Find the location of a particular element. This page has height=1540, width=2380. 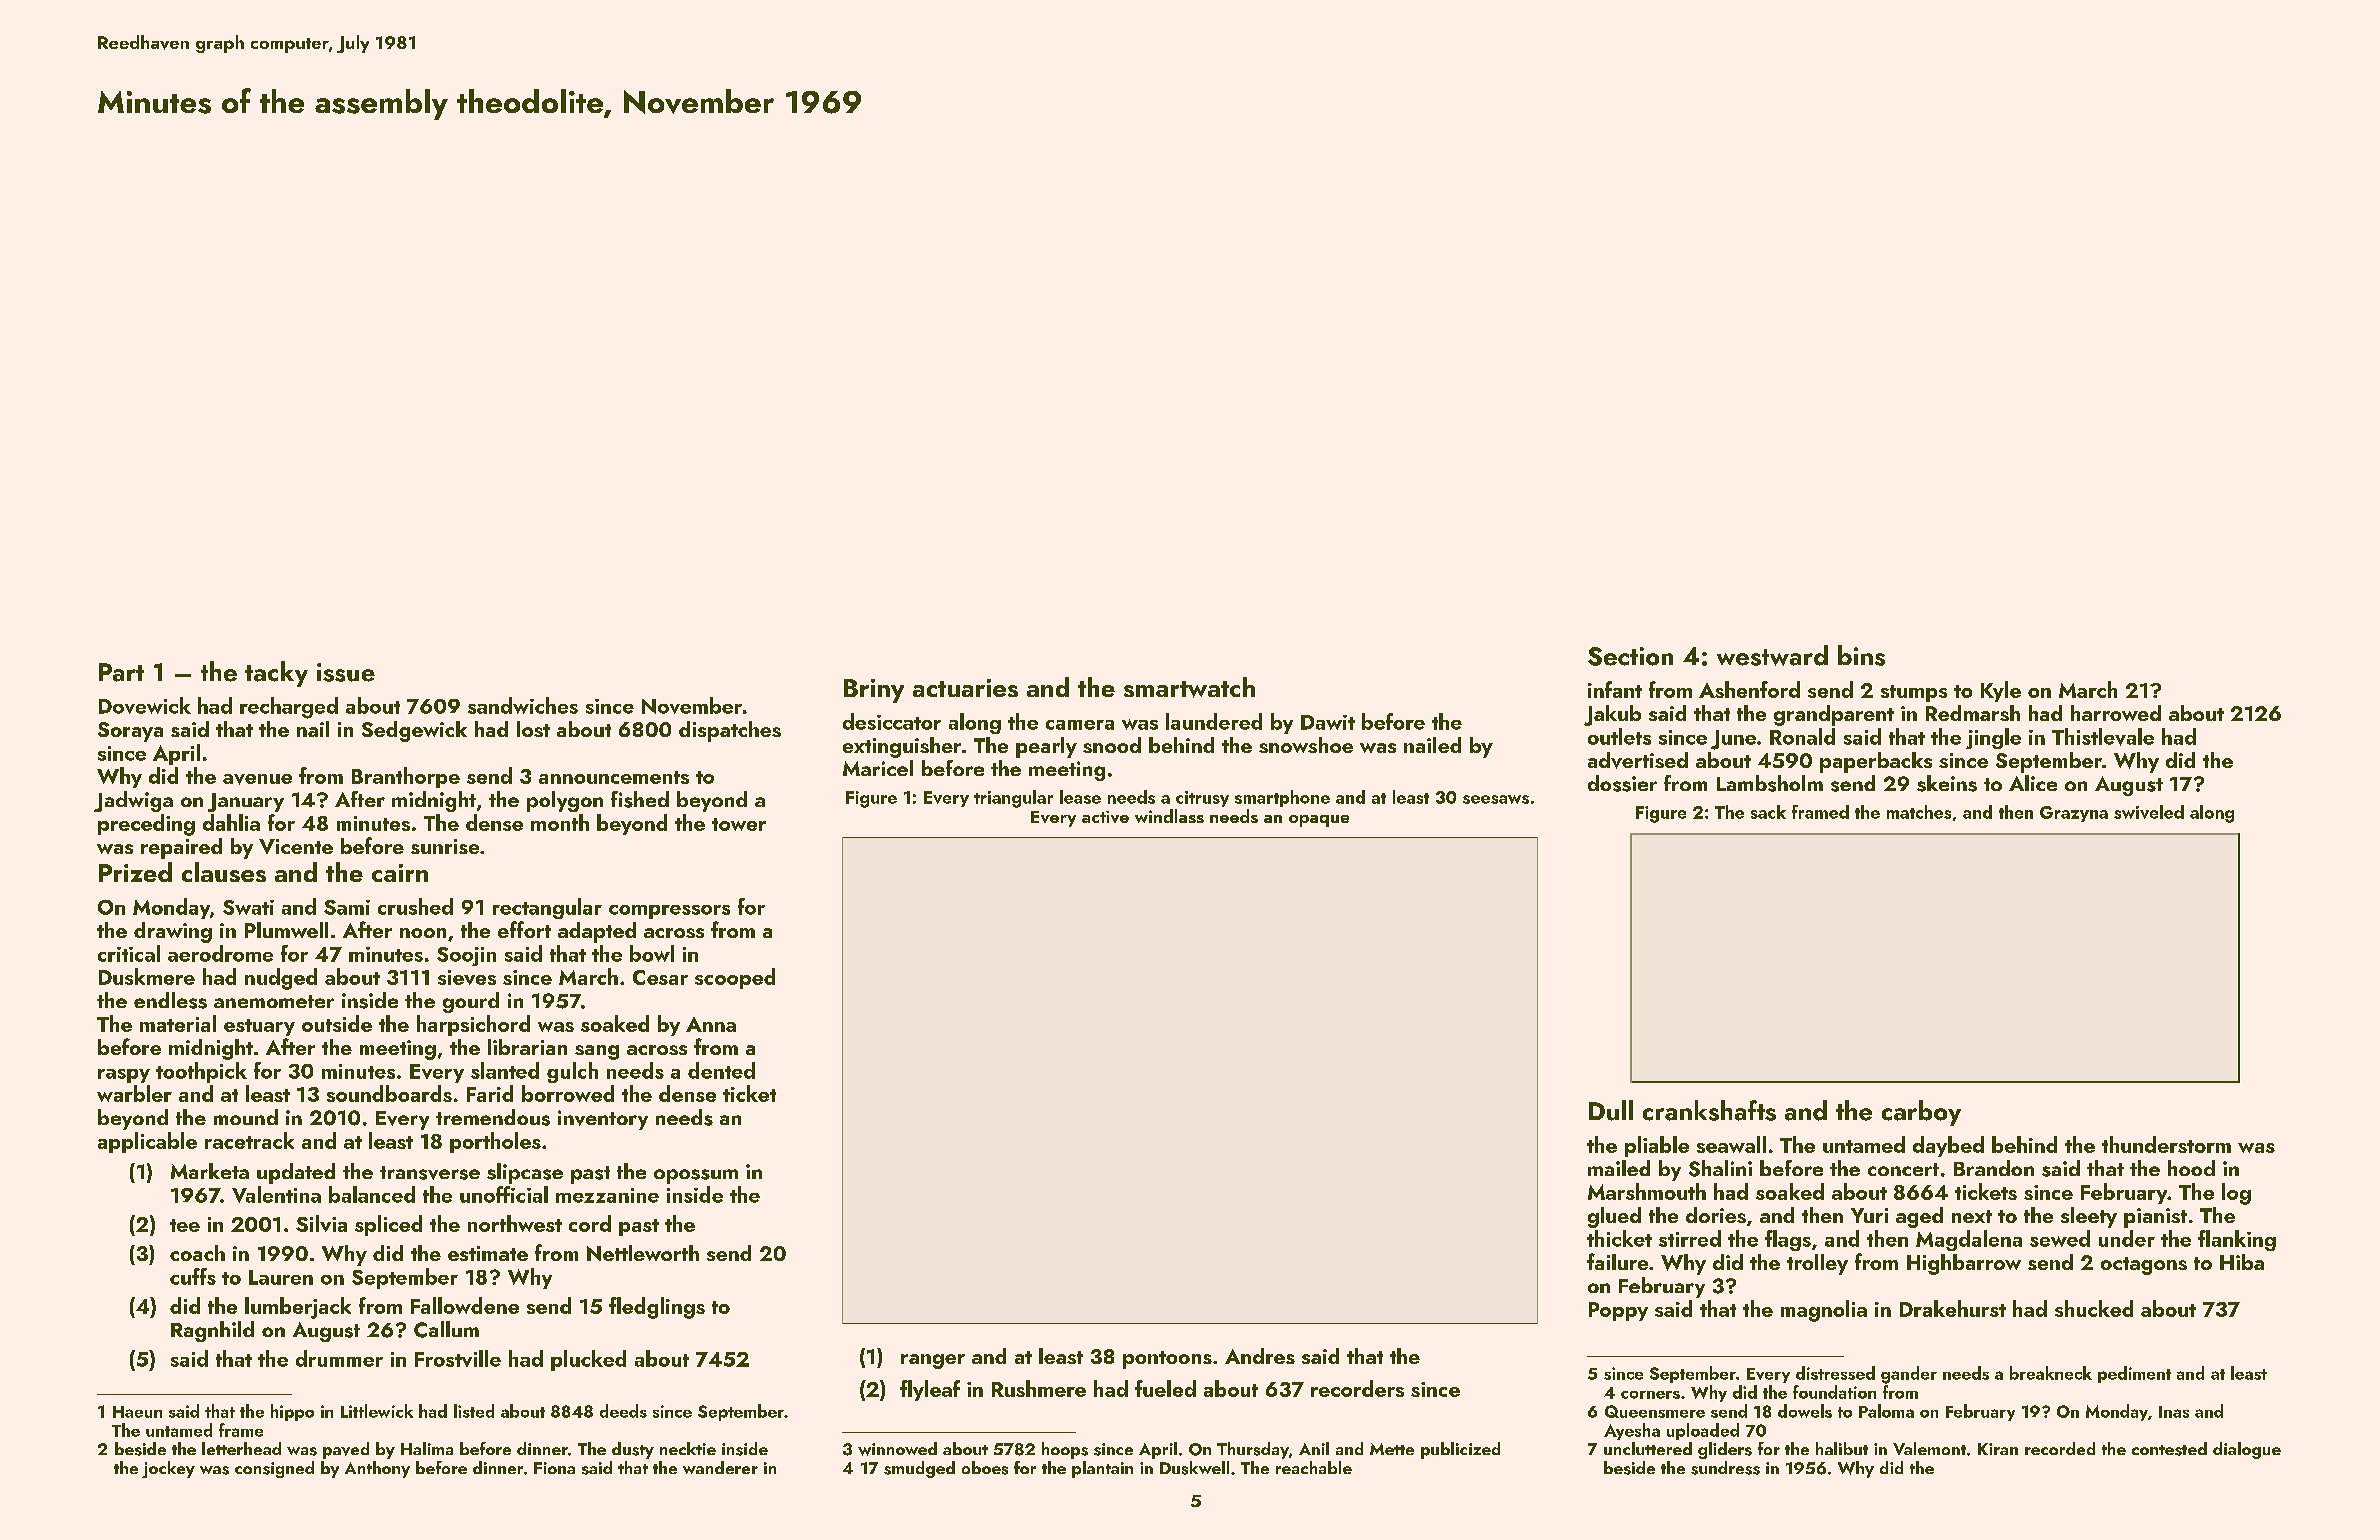

issue is located at coordinates (346, 672).
